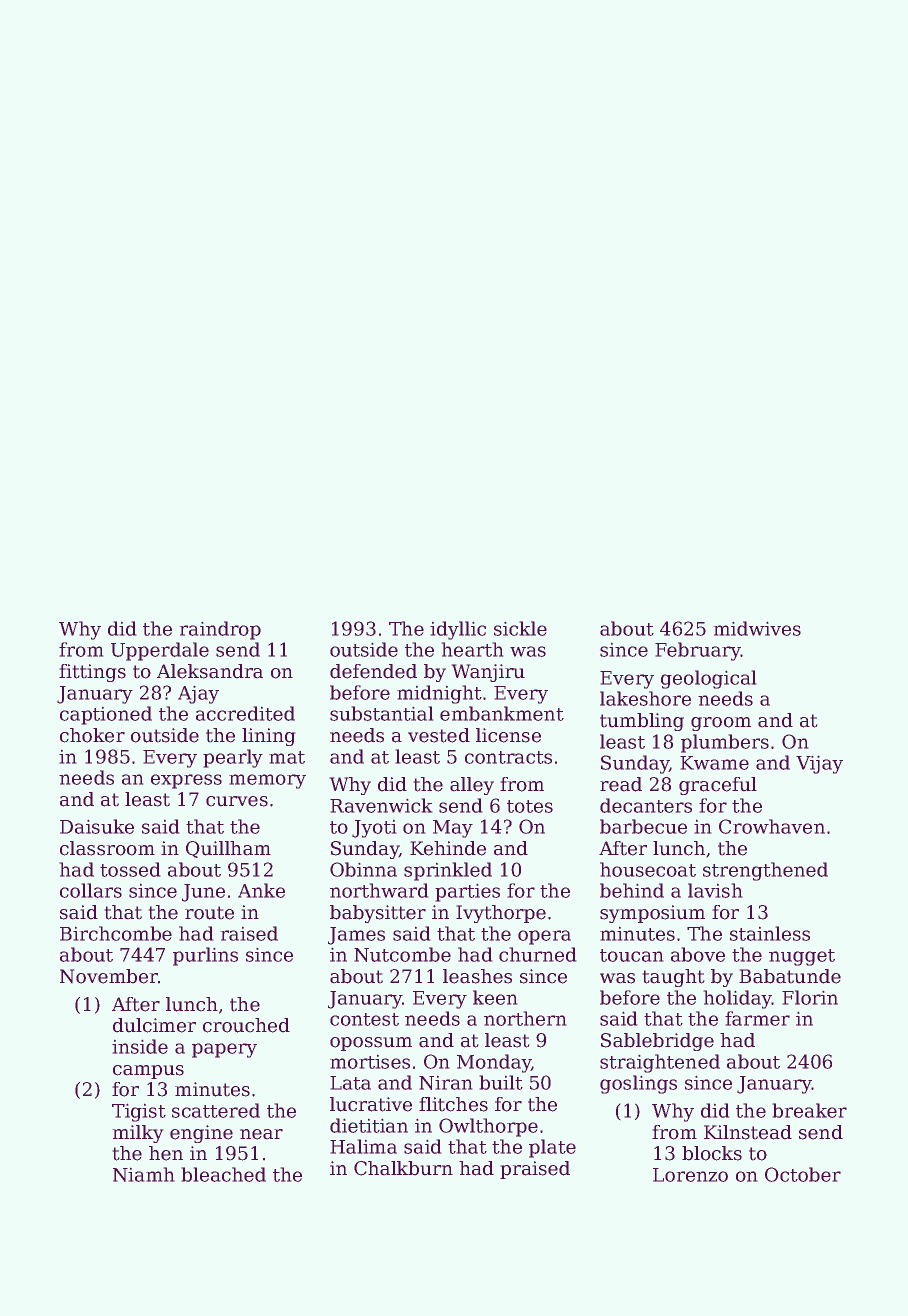 Image resolution: width=908 pixels, height=1316 pixels. What do you see at coordinates (458, 630) in the image?
I see `idyllic` at bounding box center [458, 630].
